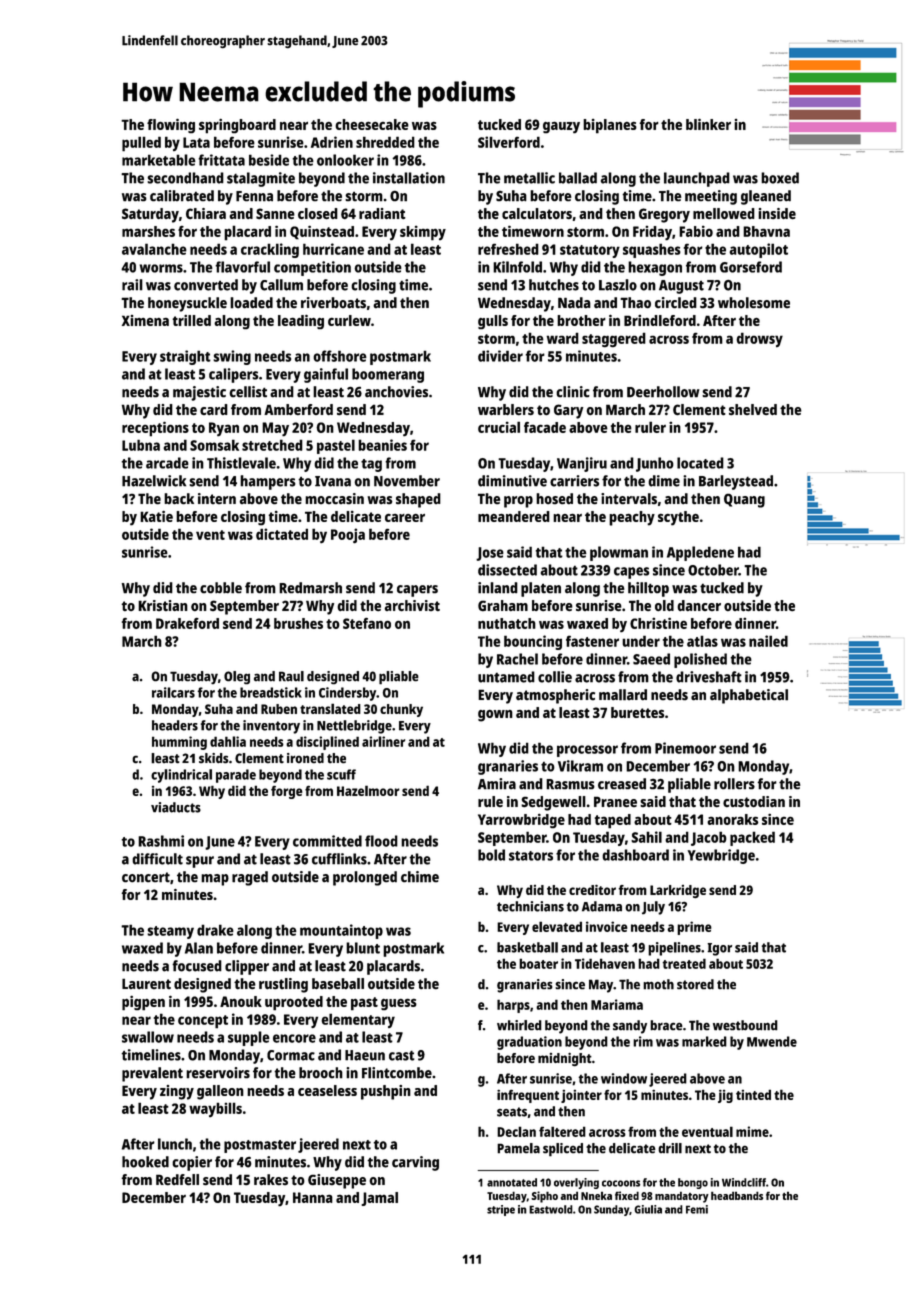  Describe the element at coordinates (291, 676) in the screenshot. I see `Raul` at that location.
